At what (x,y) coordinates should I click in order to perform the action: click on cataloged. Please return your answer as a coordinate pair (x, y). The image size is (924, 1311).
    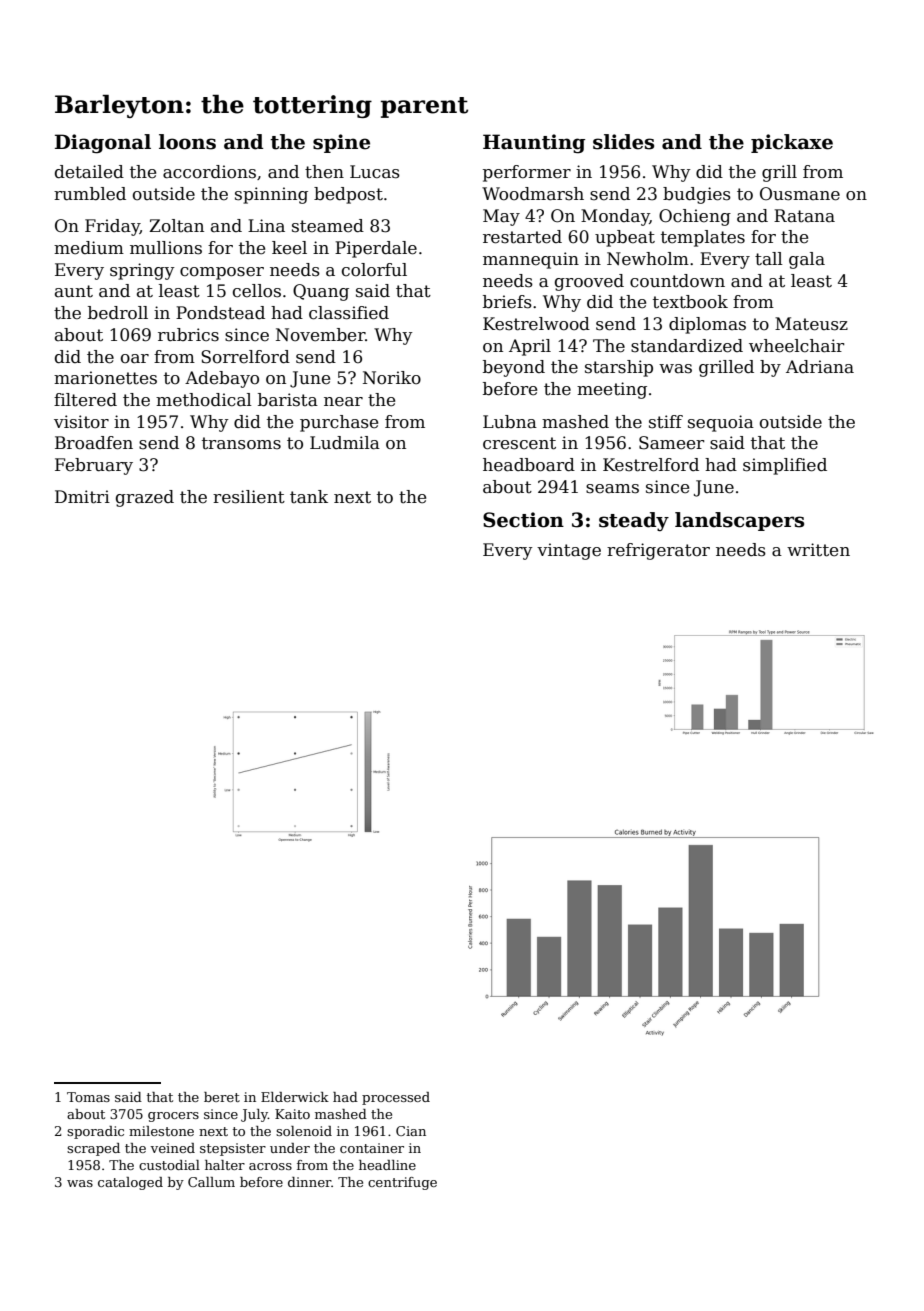
    Looking at the image, I should click on (130, 1183).
